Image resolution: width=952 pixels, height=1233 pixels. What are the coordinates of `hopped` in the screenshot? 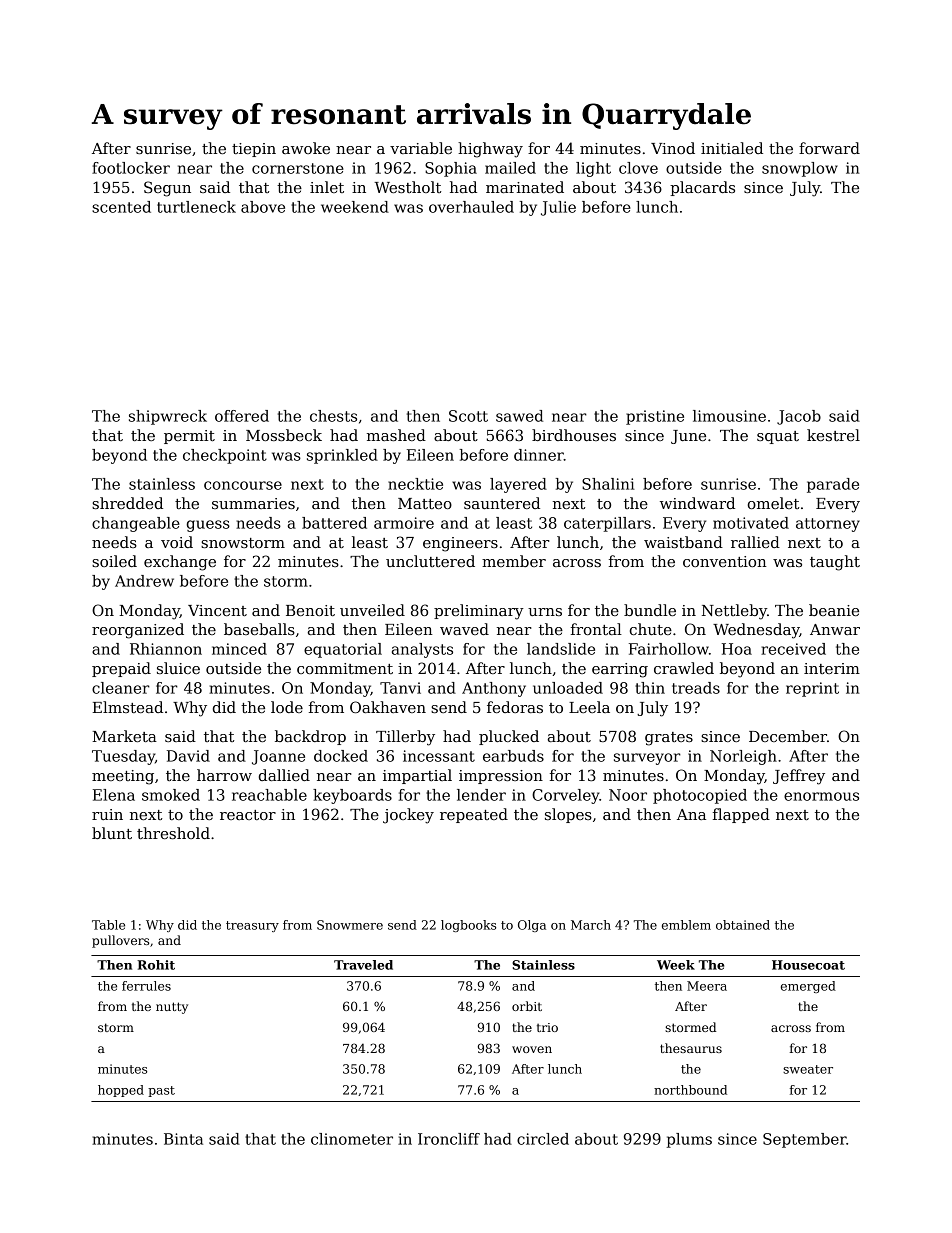 It's located at (121, 1091).
